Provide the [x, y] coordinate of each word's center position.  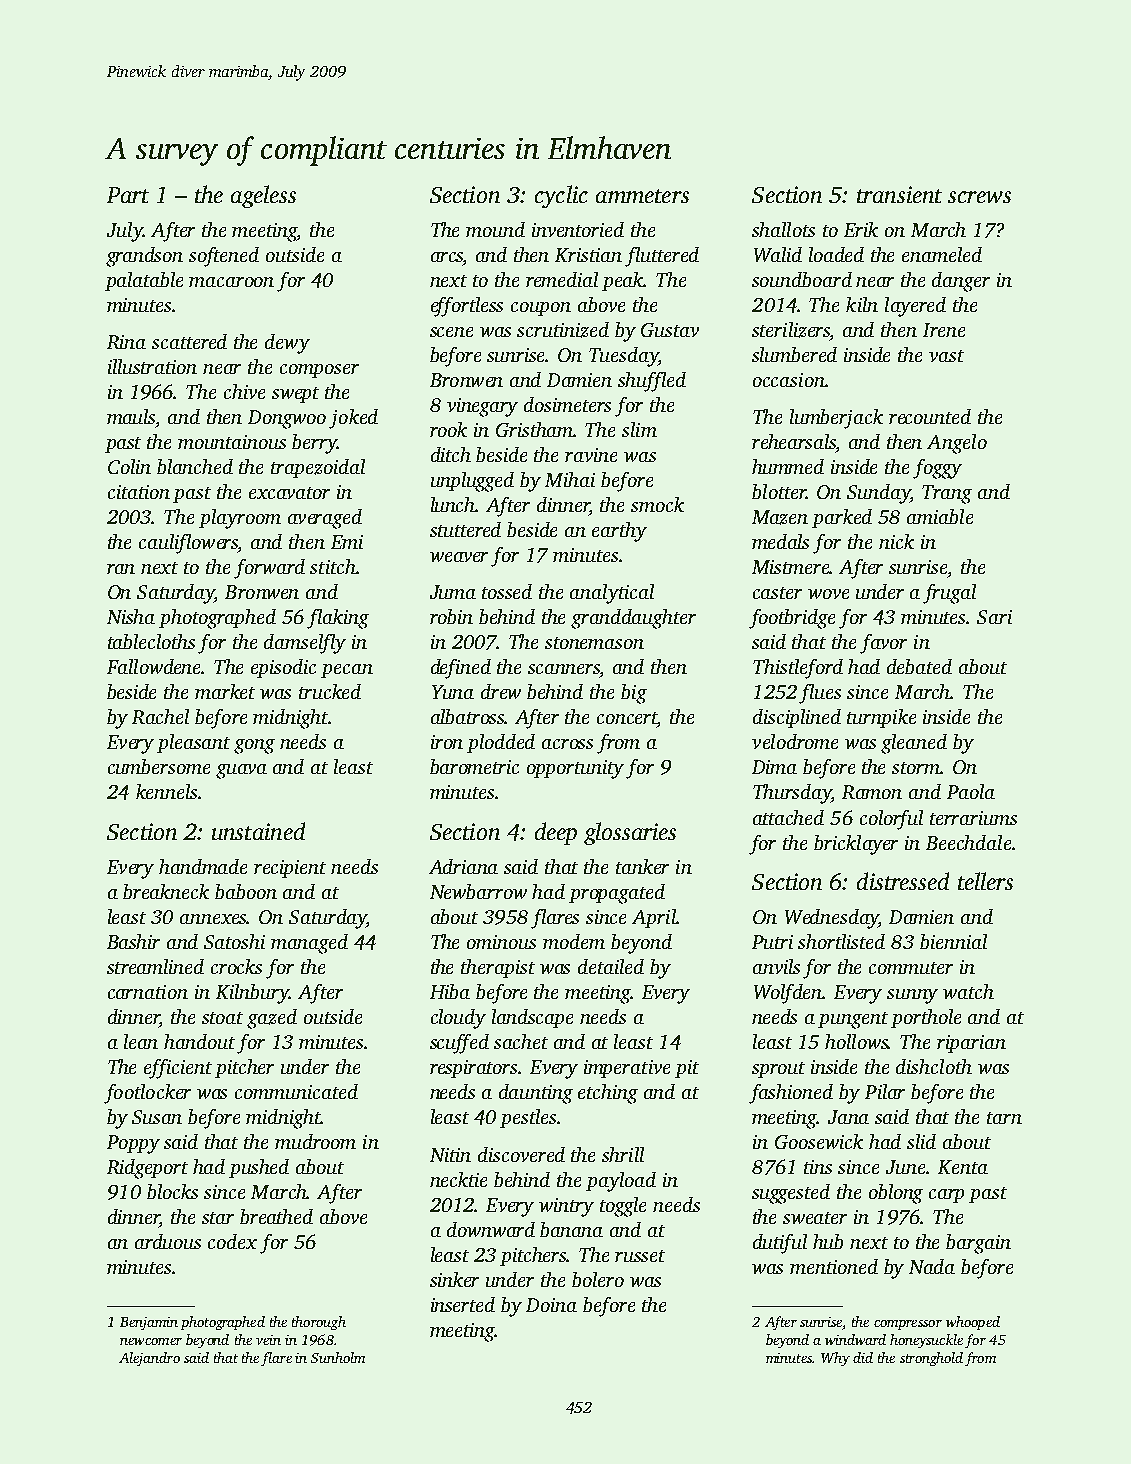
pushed [259, 1168]
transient [899, 194]
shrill [623, 1154]
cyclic [561, 196]
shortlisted [841, 941]
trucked [330, 691]
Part [128, 195]
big [634, 694]
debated [919, 666]
